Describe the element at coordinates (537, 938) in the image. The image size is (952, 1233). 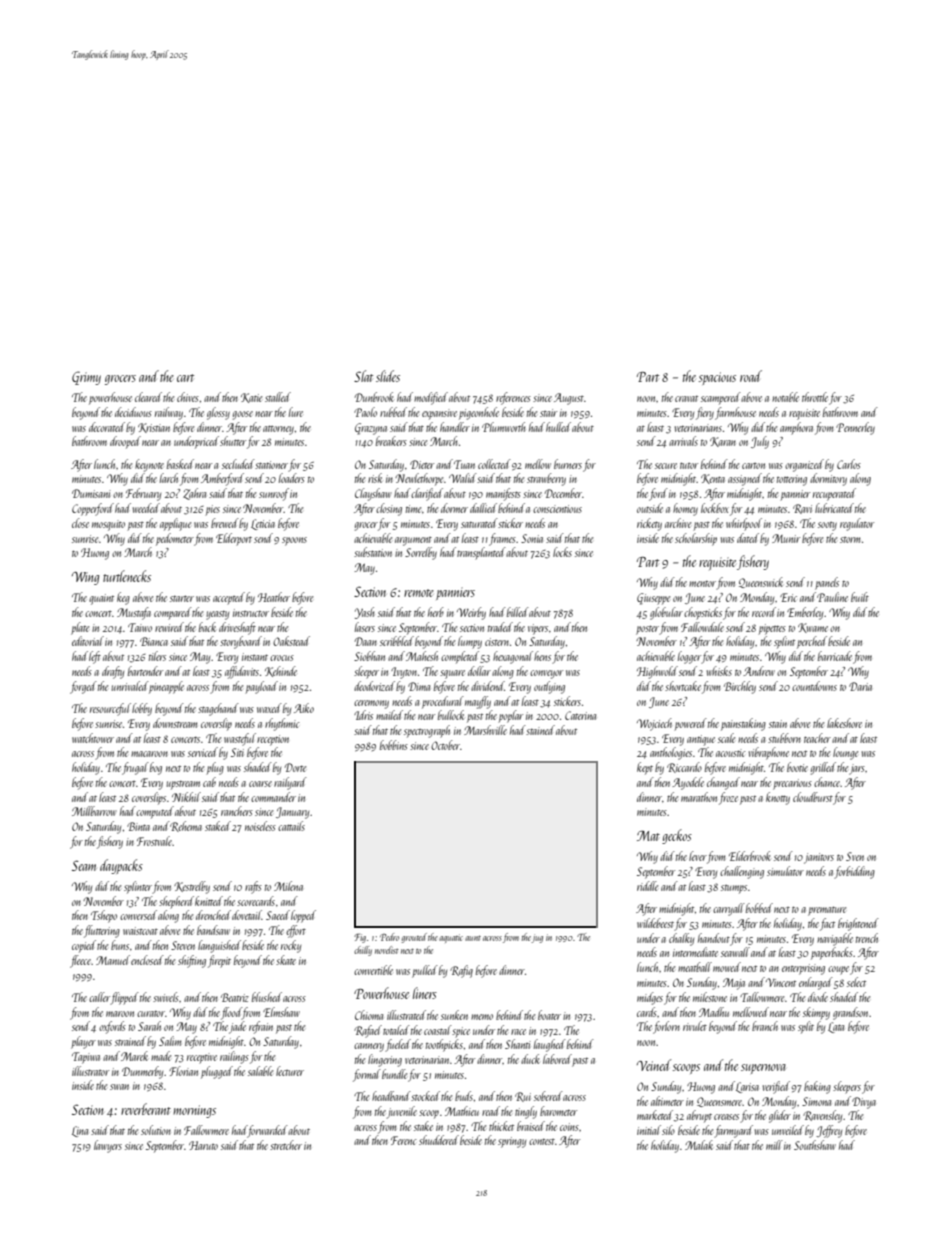
I see `jug` at that location.
